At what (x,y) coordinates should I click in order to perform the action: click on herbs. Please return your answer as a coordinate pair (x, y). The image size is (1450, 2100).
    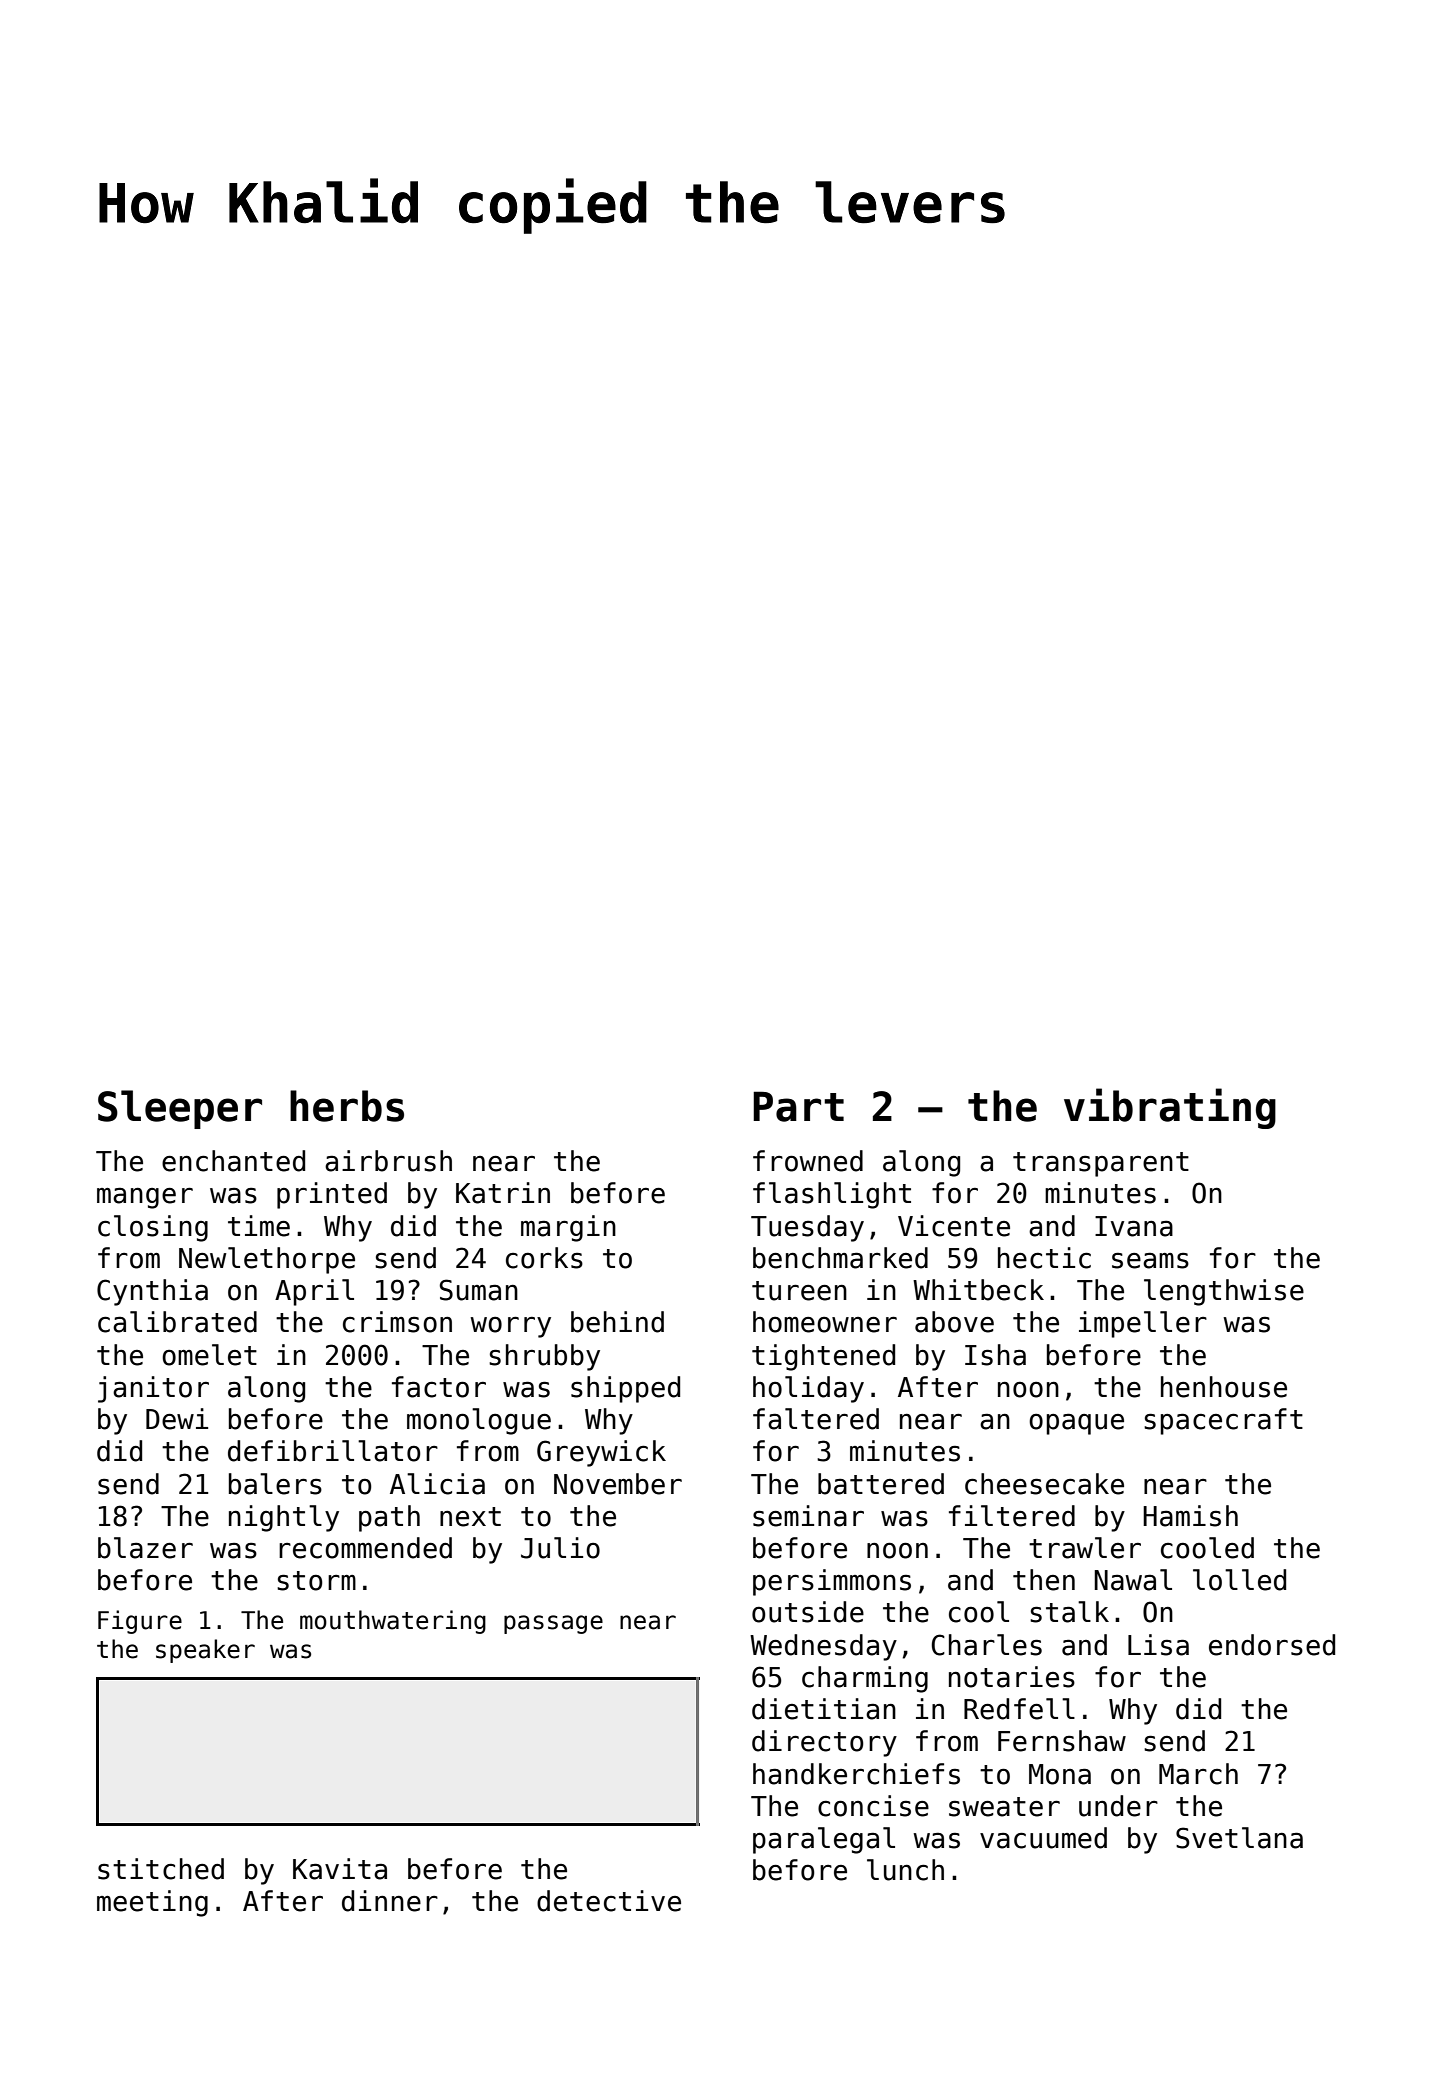
    Looking at the image, I should click on (347, 1106).
